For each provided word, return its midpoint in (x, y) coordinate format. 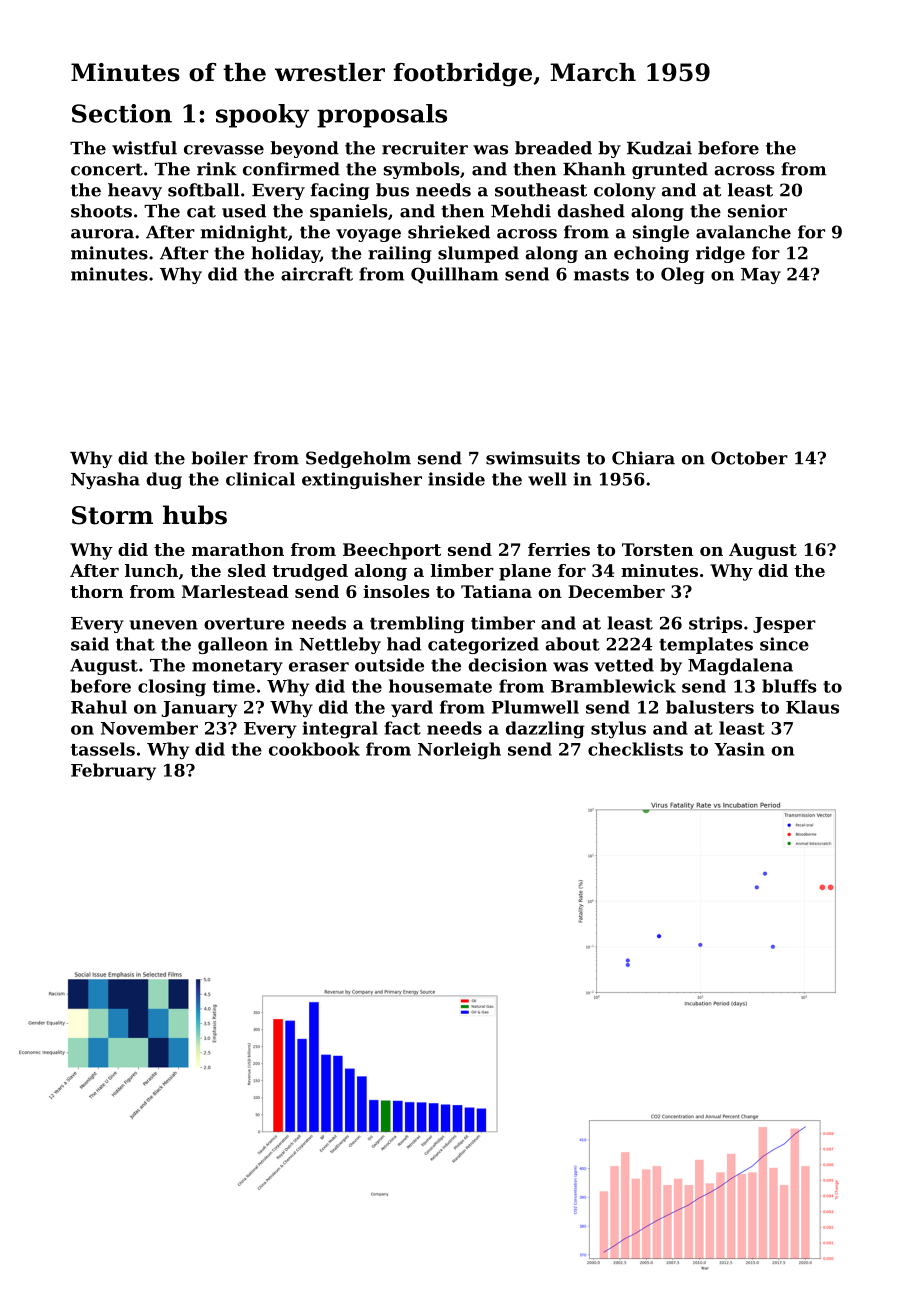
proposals (382, 116)
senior (757, 211)
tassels (103, 749)
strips (715, 624)
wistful (144, 148)
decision (507, 665)
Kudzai (659, 148)
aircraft (317, 274)
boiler (219, 458)
